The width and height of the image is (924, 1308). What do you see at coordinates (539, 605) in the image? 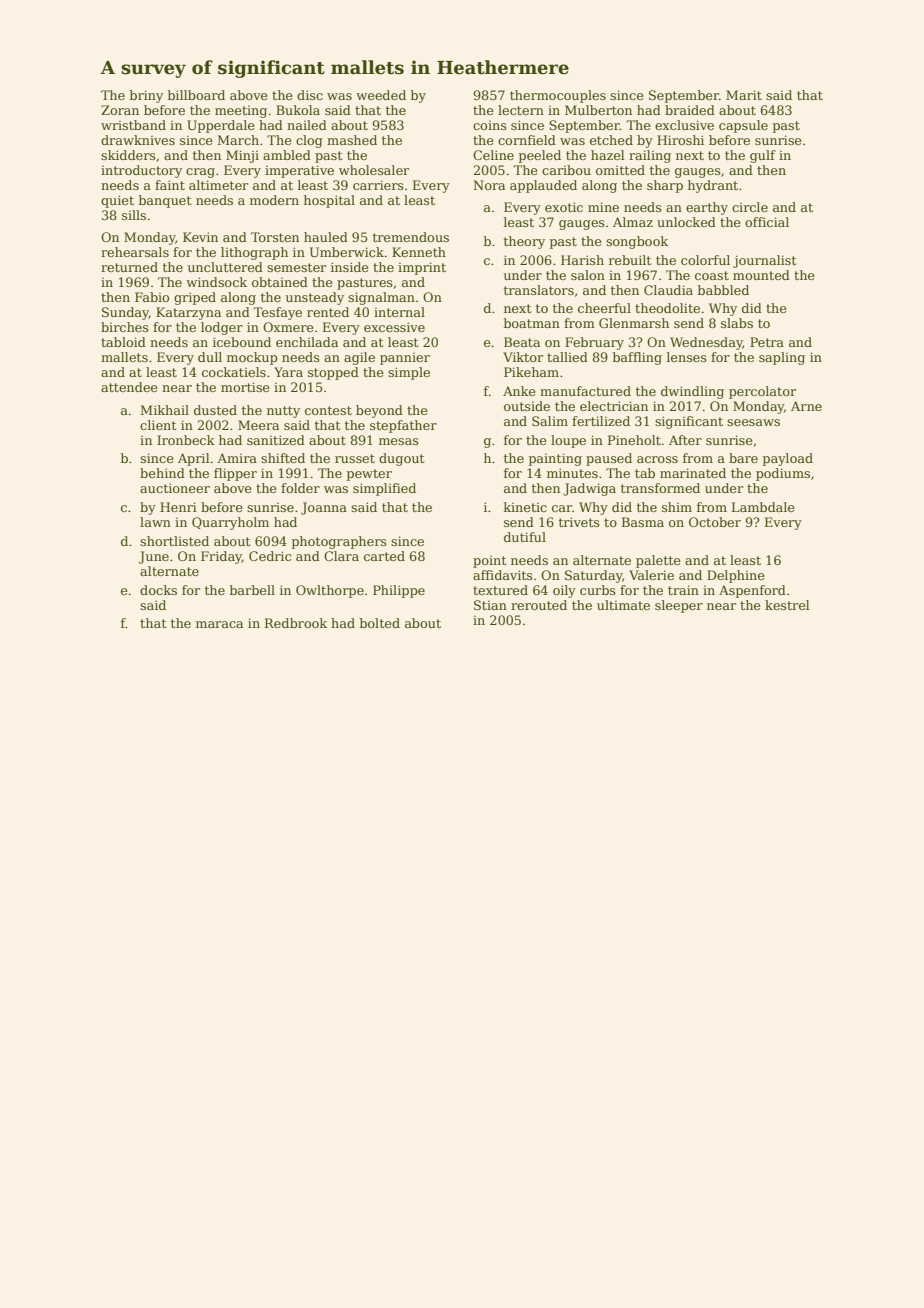
I see `rerouted` at bounding box center [539, 605].
